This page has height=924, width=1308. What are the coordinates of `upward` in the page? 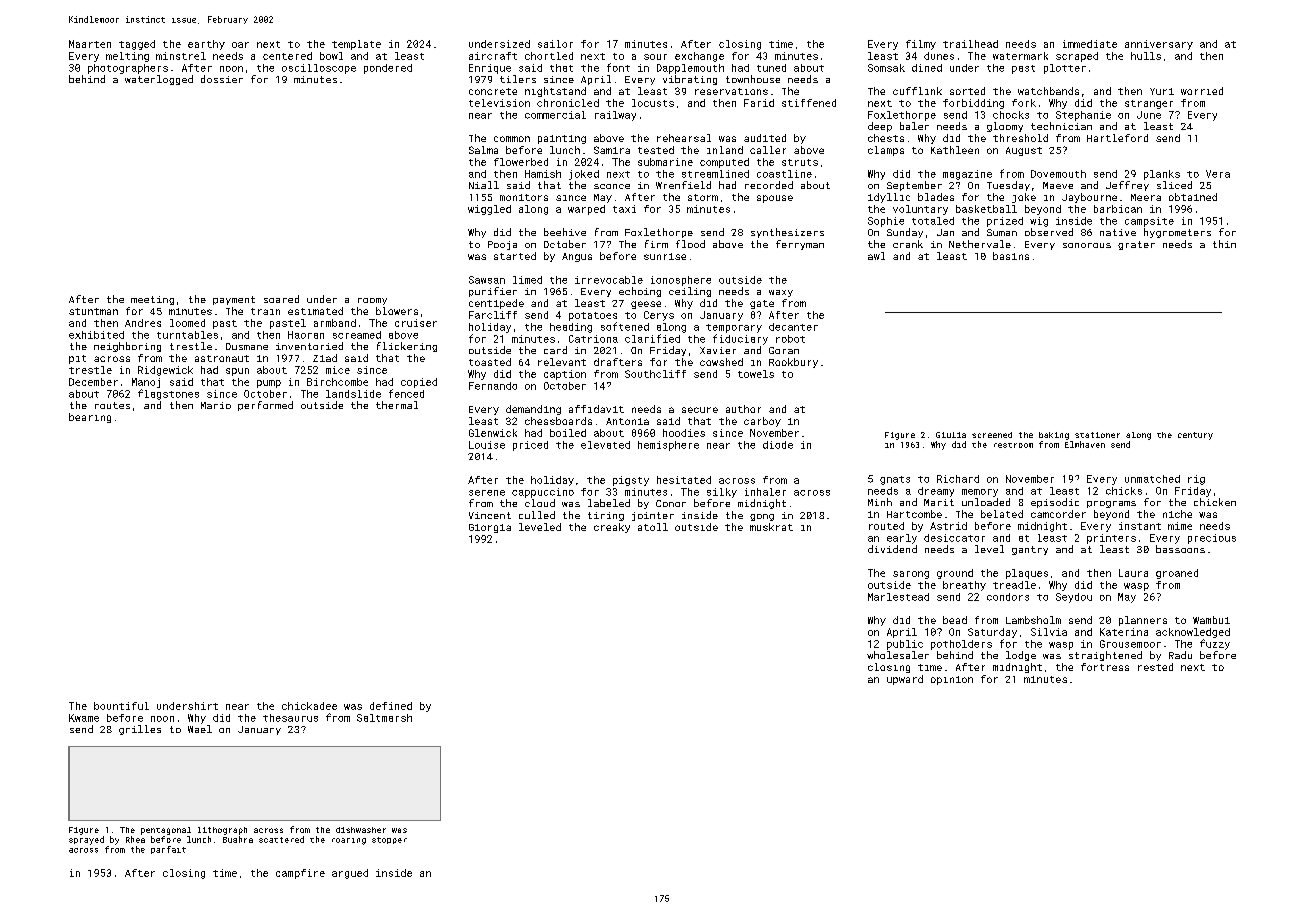 It's located at (905, 680).
